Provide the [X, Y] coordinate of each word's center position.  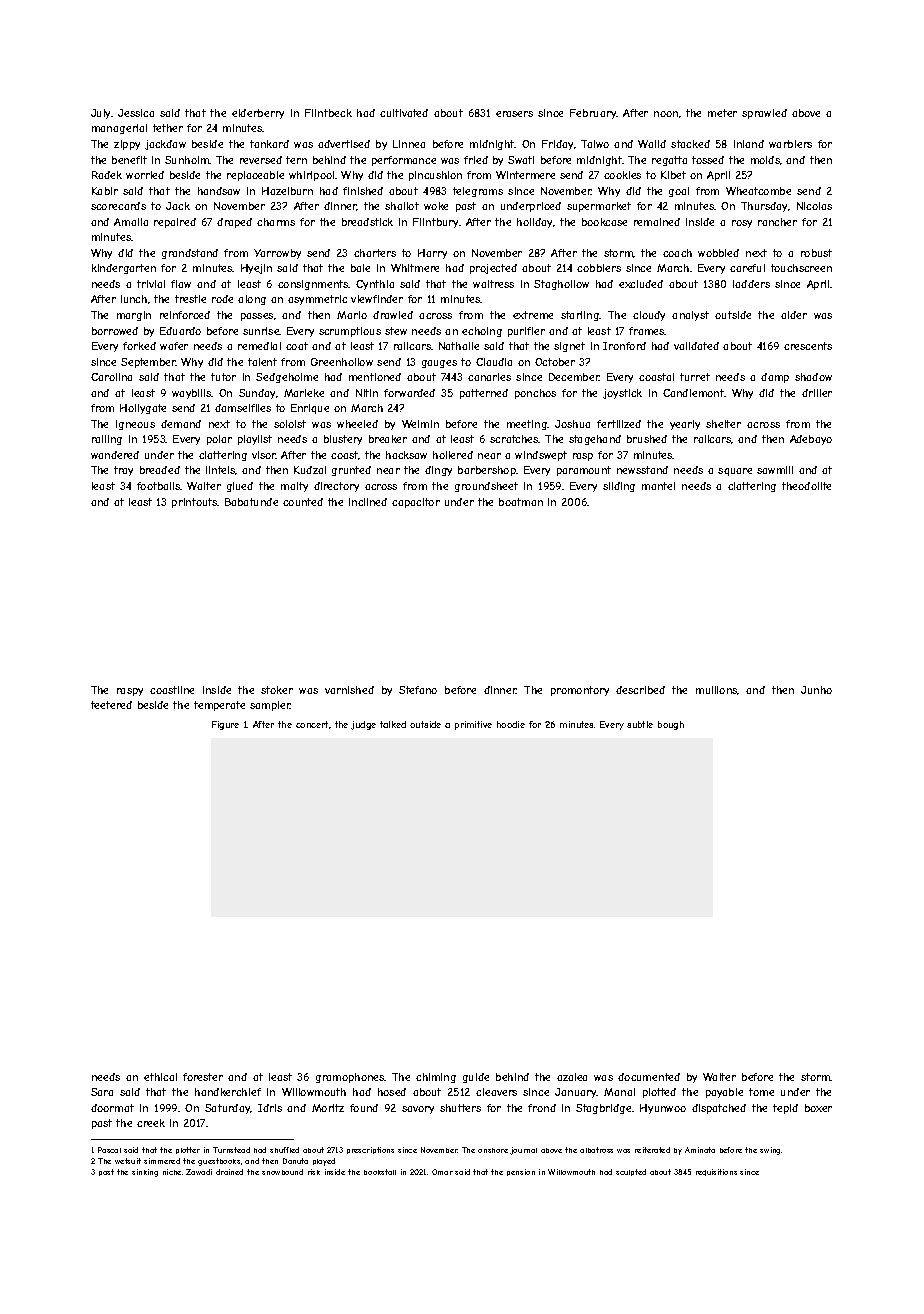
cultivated [404, 113]
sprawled [764, 114]
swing [771, 1151]
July [101, 114]
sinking [145, 1173]
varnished [349, 690]
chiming [436, 1078]
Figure [225, 725]
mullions [717, 690]
